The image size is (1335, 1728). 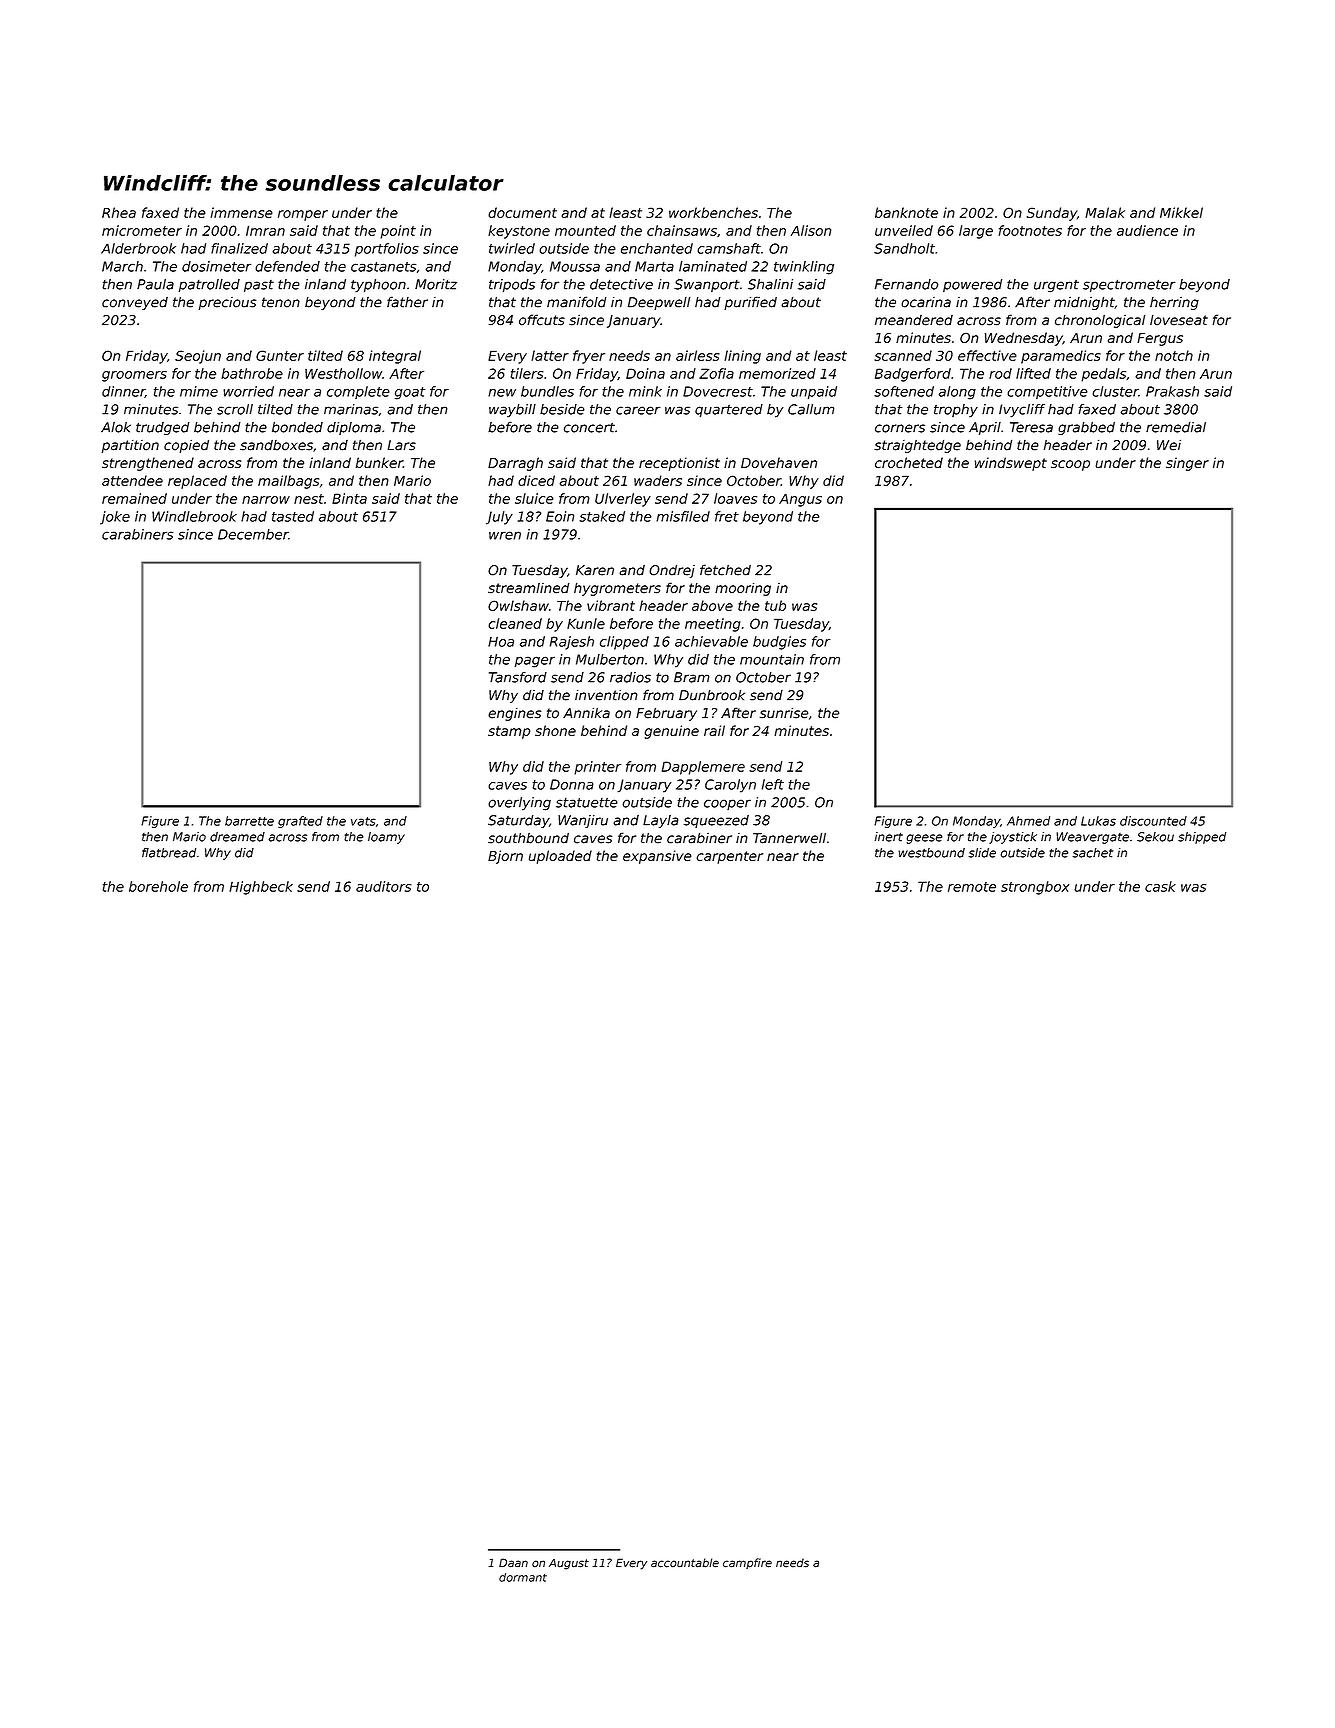 What do you see at coordinates (569, 1564) in the screenshot?
I see `August` at bounding box center [569, 1564].
